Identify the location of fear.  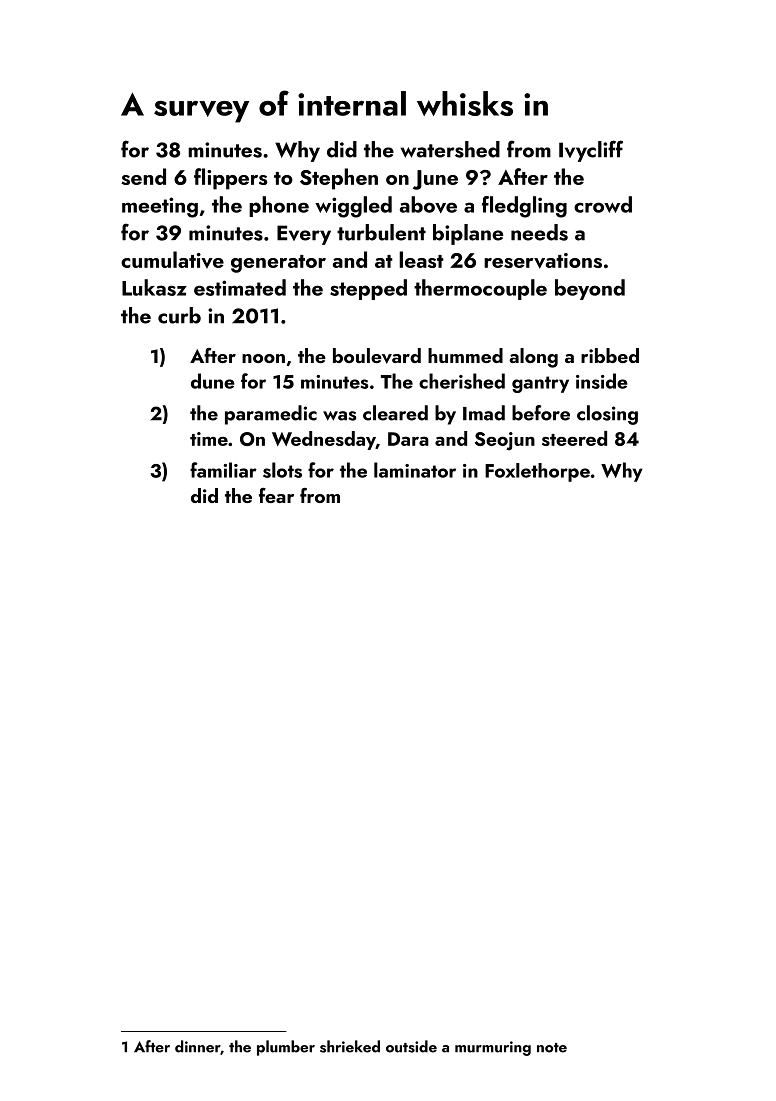
(276, 495).
